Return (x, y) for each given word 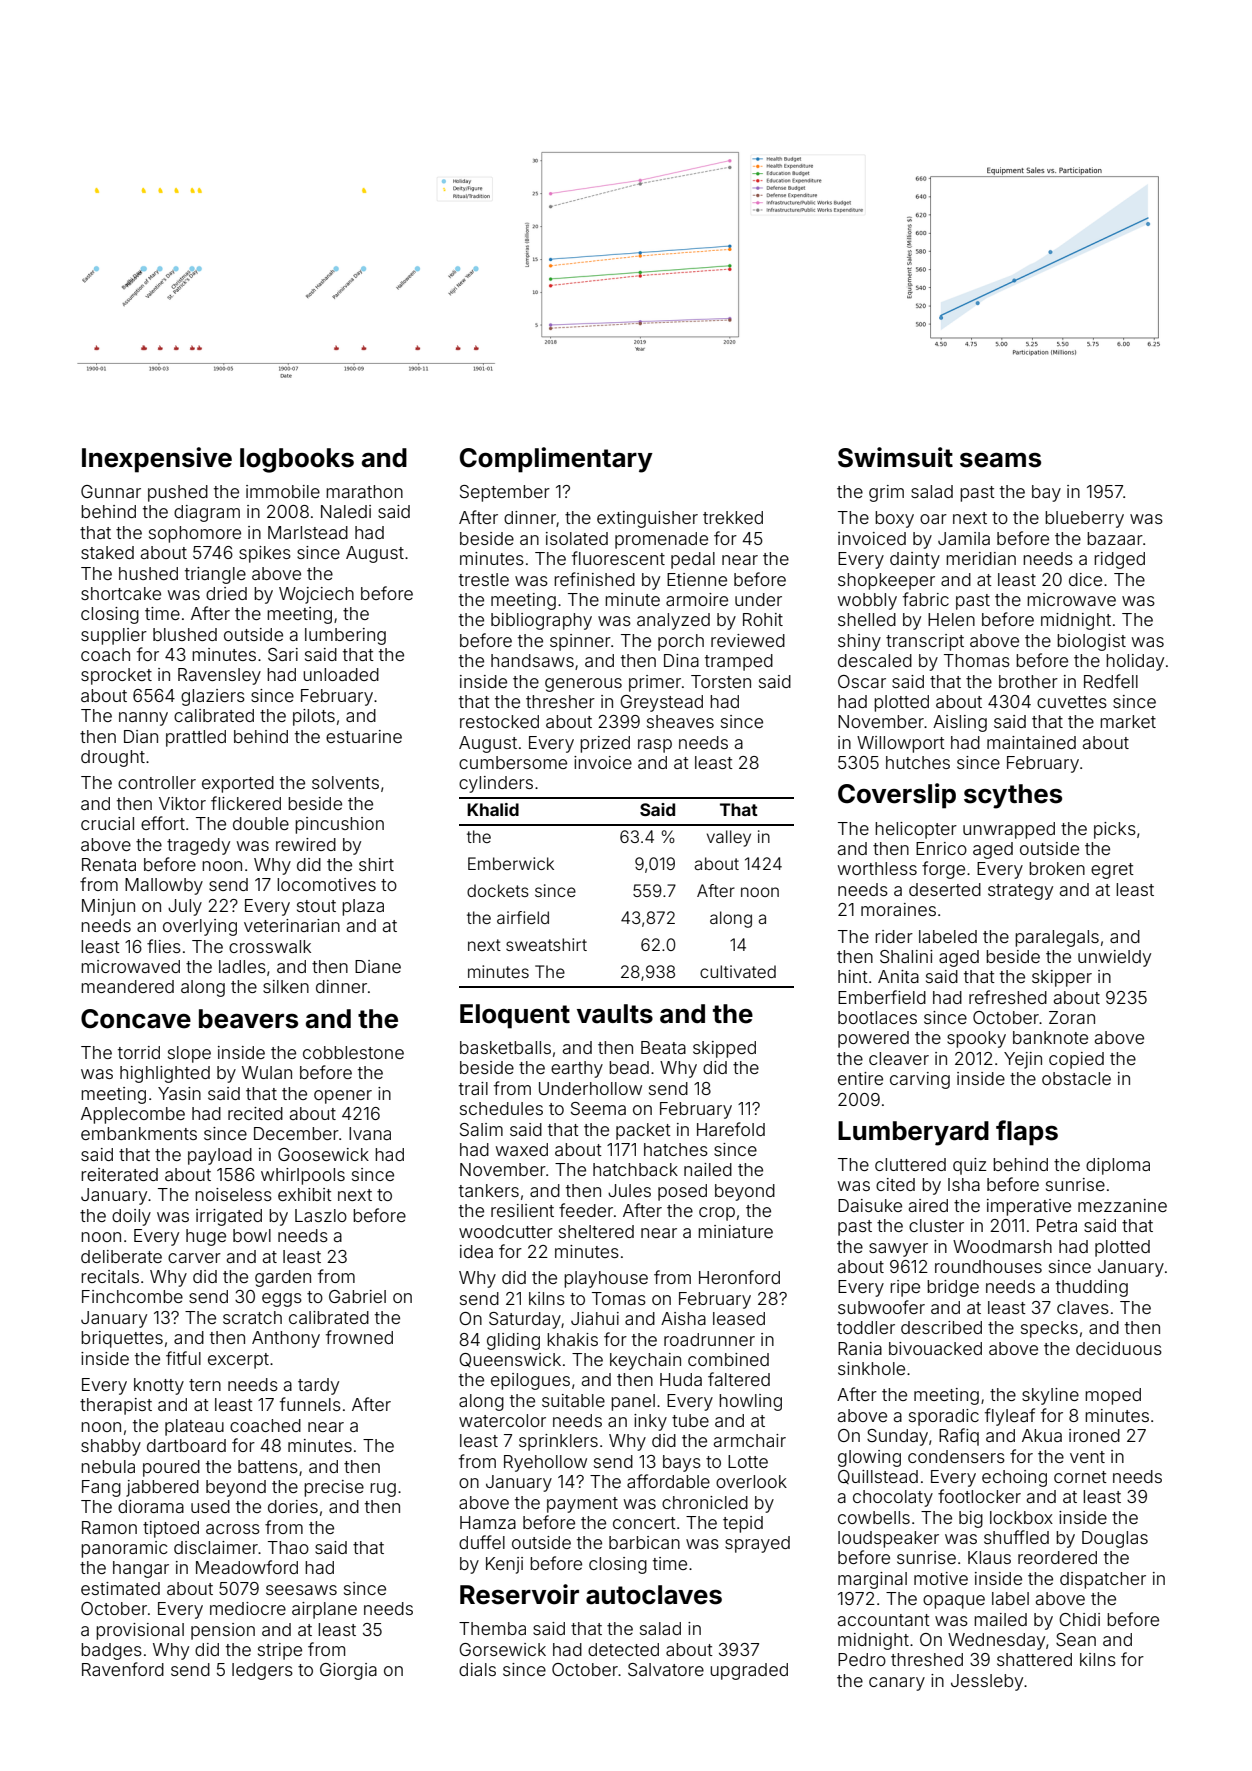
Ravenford (123, 1669)
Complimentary (556, 460)
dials (477, 1669)
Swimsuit (895, 457)
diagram (207, 513)
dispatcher (1103, 1580)
